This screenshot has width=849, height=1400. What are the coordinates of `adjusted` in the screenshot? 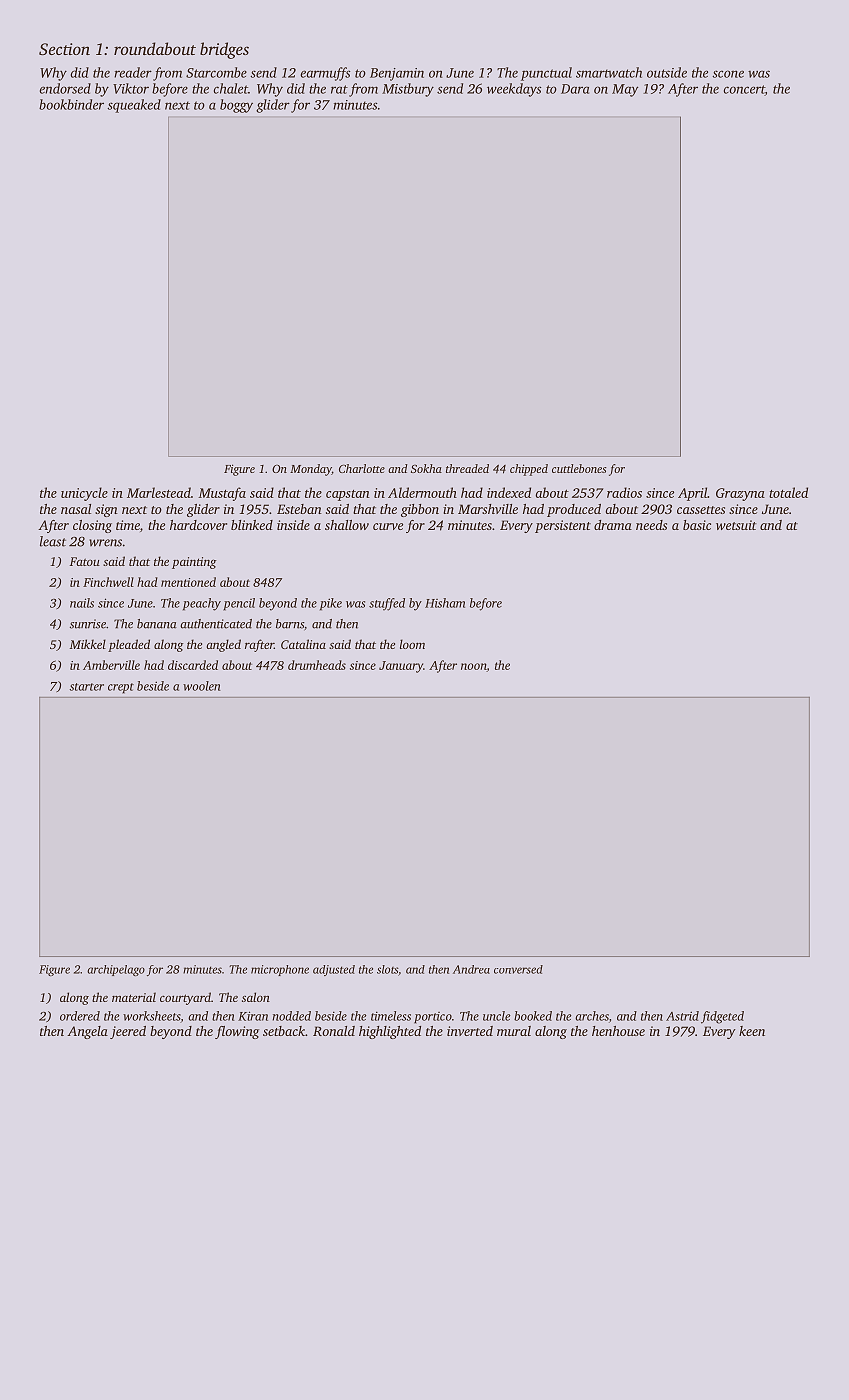 It's located at (334, 970).
